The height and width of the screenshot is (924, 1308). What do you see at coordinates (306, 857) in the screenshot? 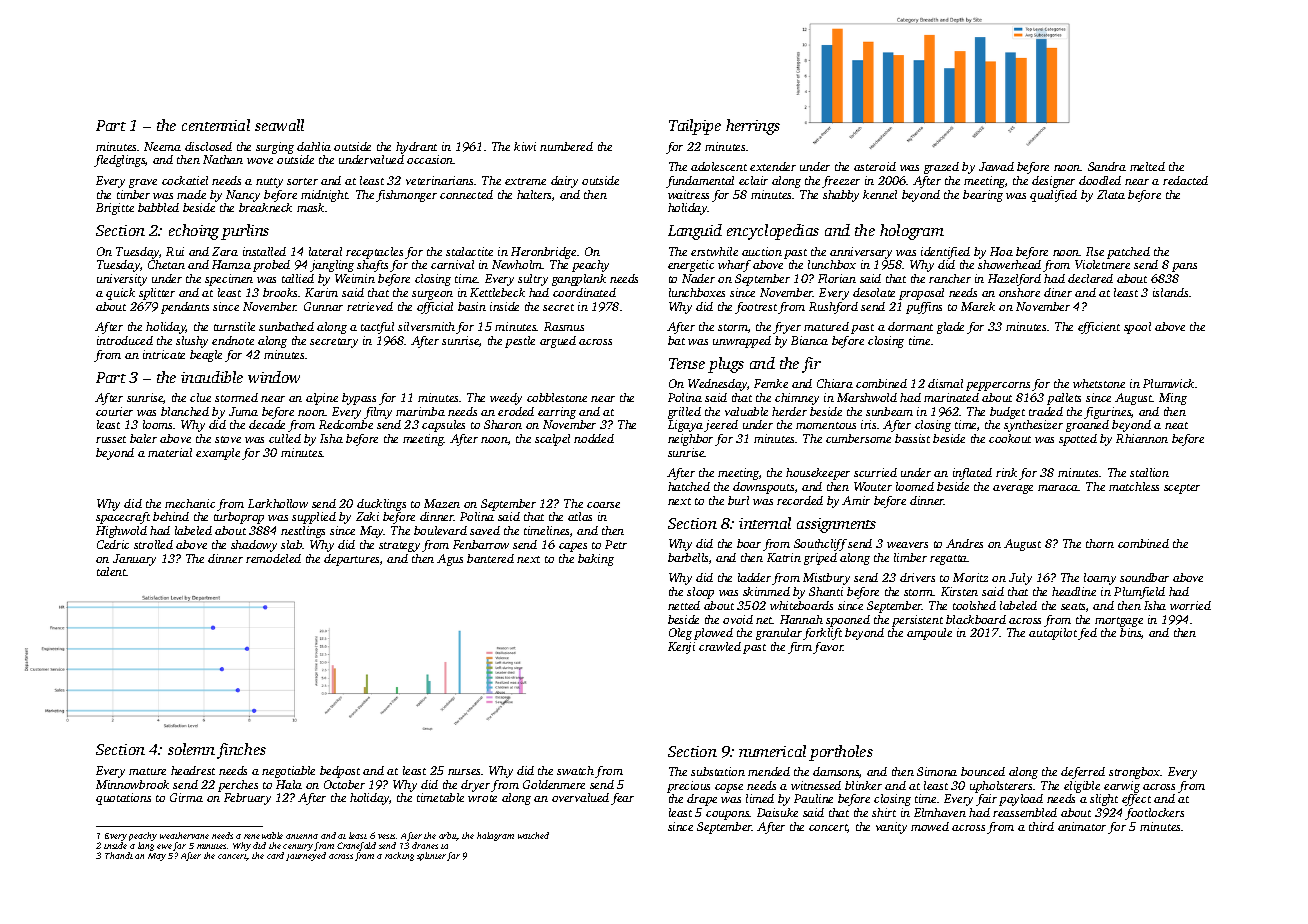
I see `journeyed` at bounding box center [306, 857].
